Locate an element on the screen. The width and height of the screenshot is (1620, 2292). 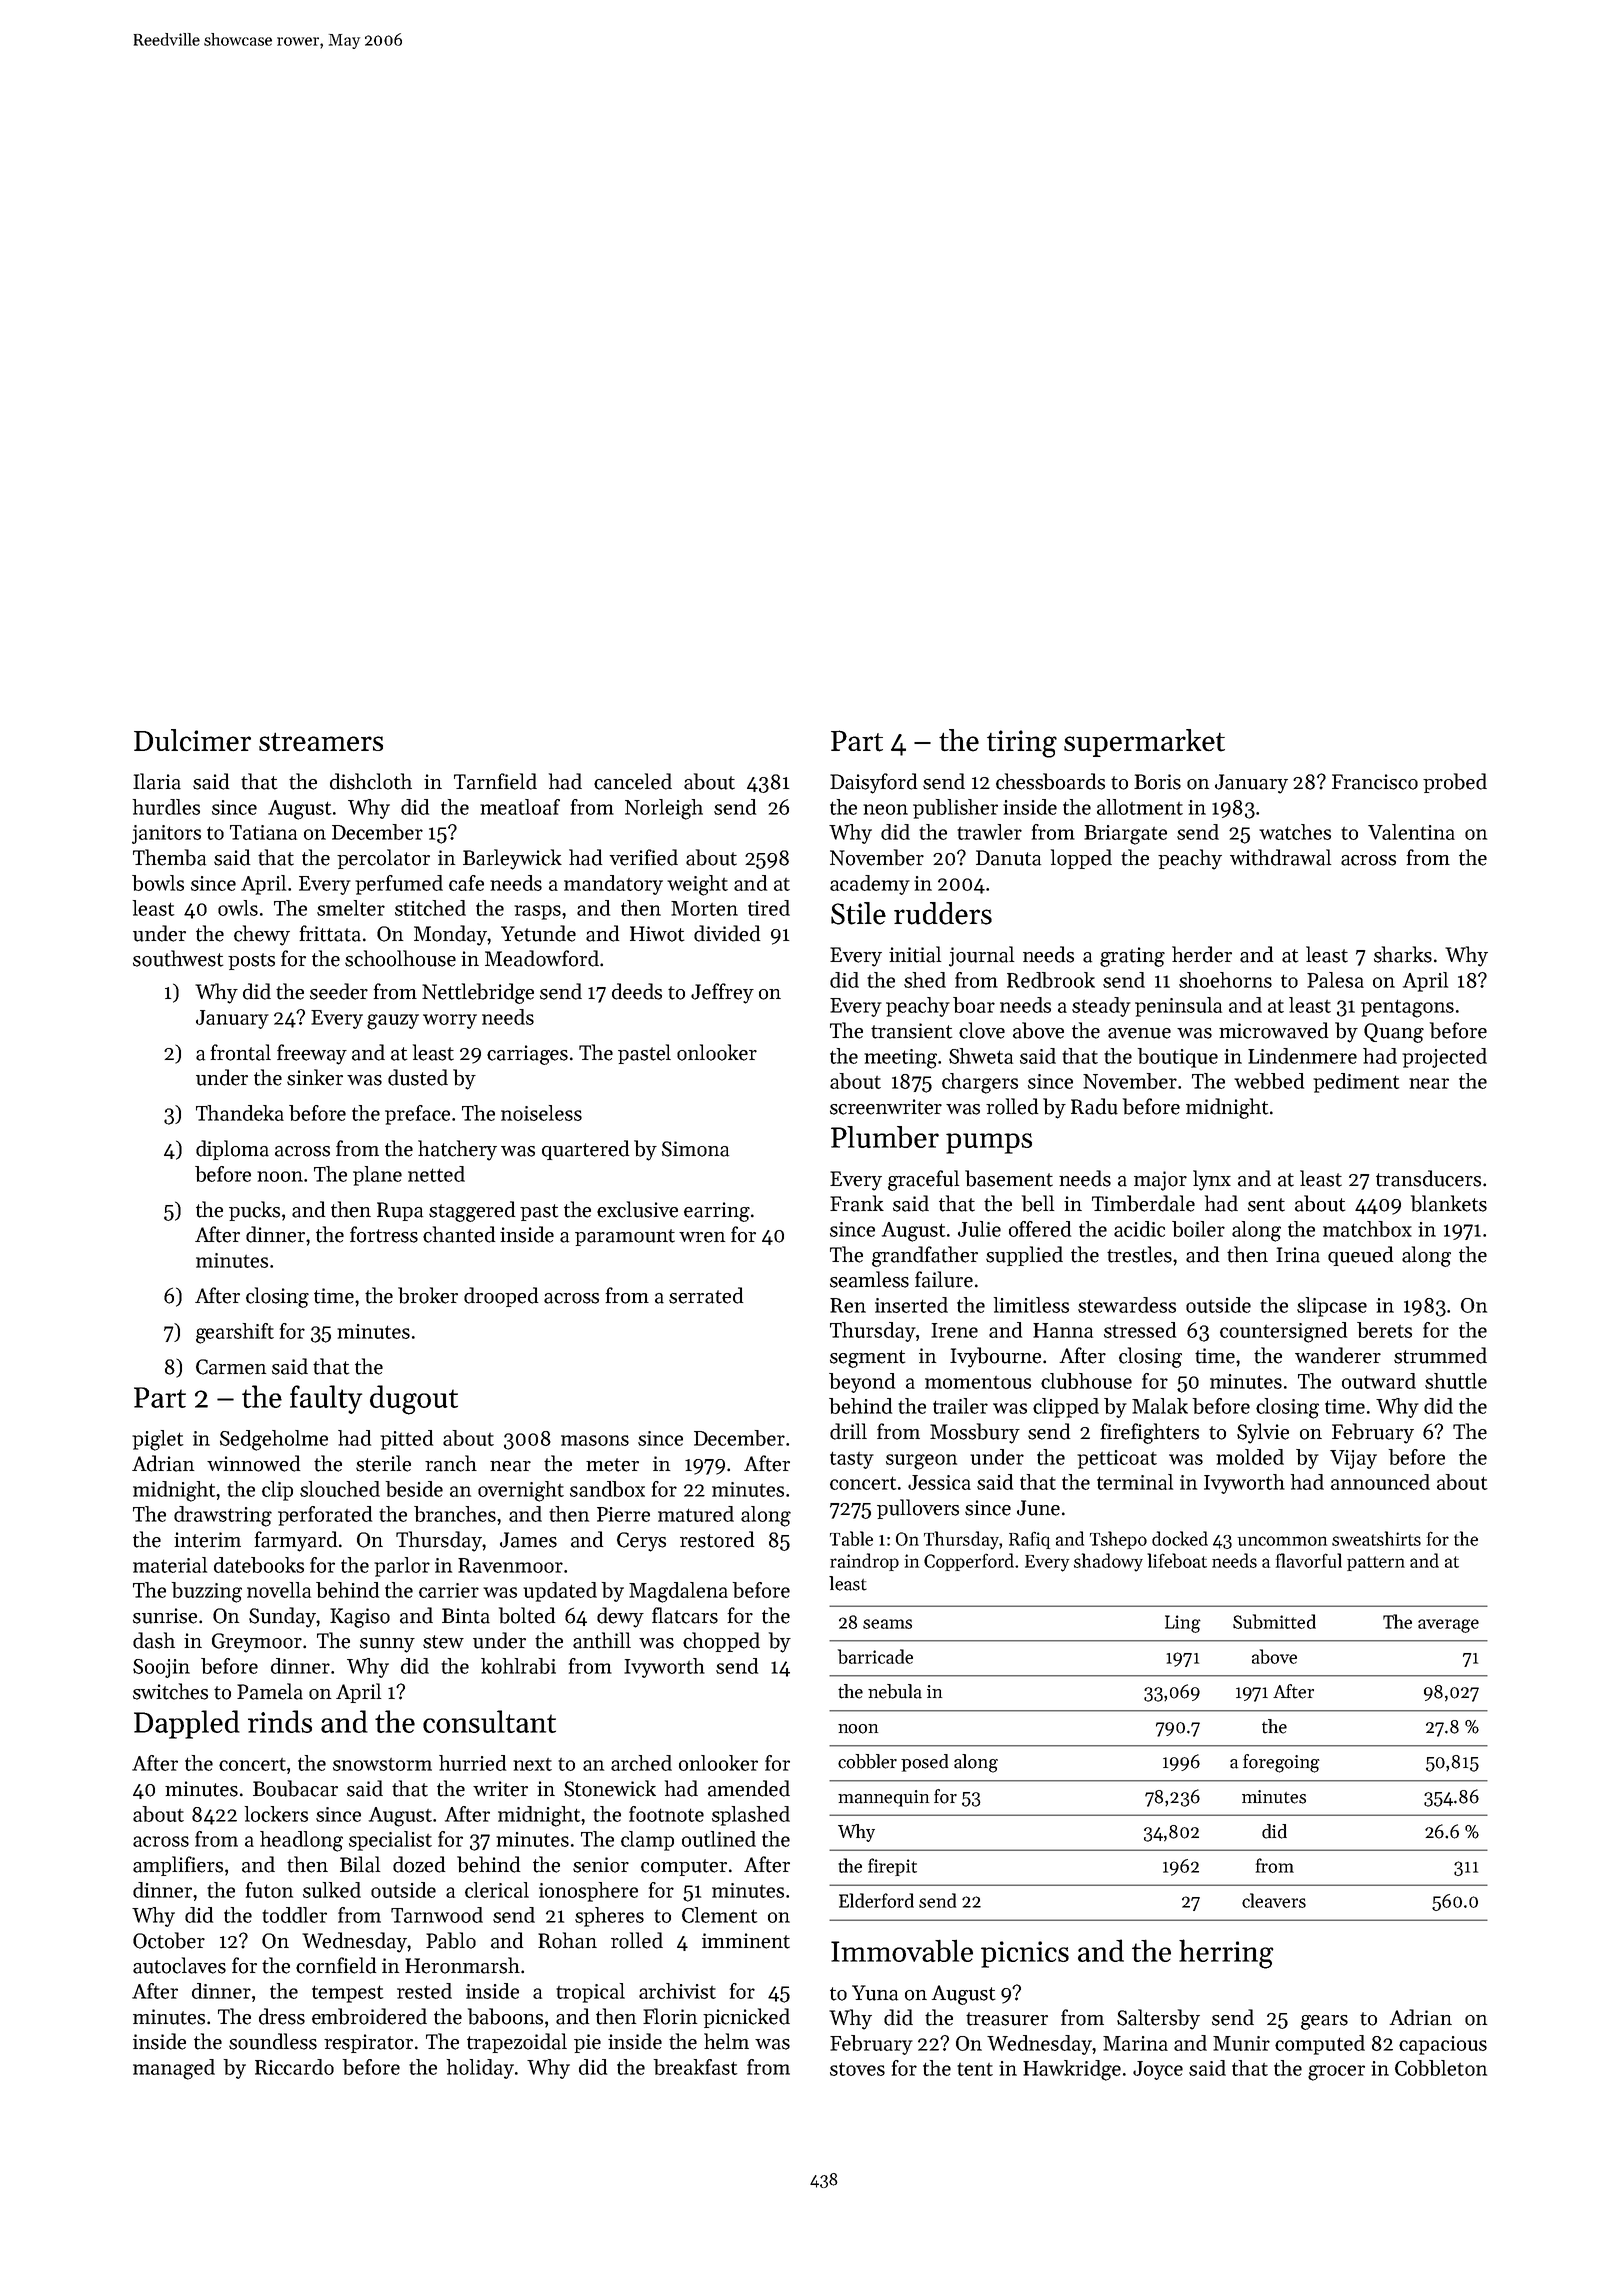
canceled is located at coordinates (633, 781).
